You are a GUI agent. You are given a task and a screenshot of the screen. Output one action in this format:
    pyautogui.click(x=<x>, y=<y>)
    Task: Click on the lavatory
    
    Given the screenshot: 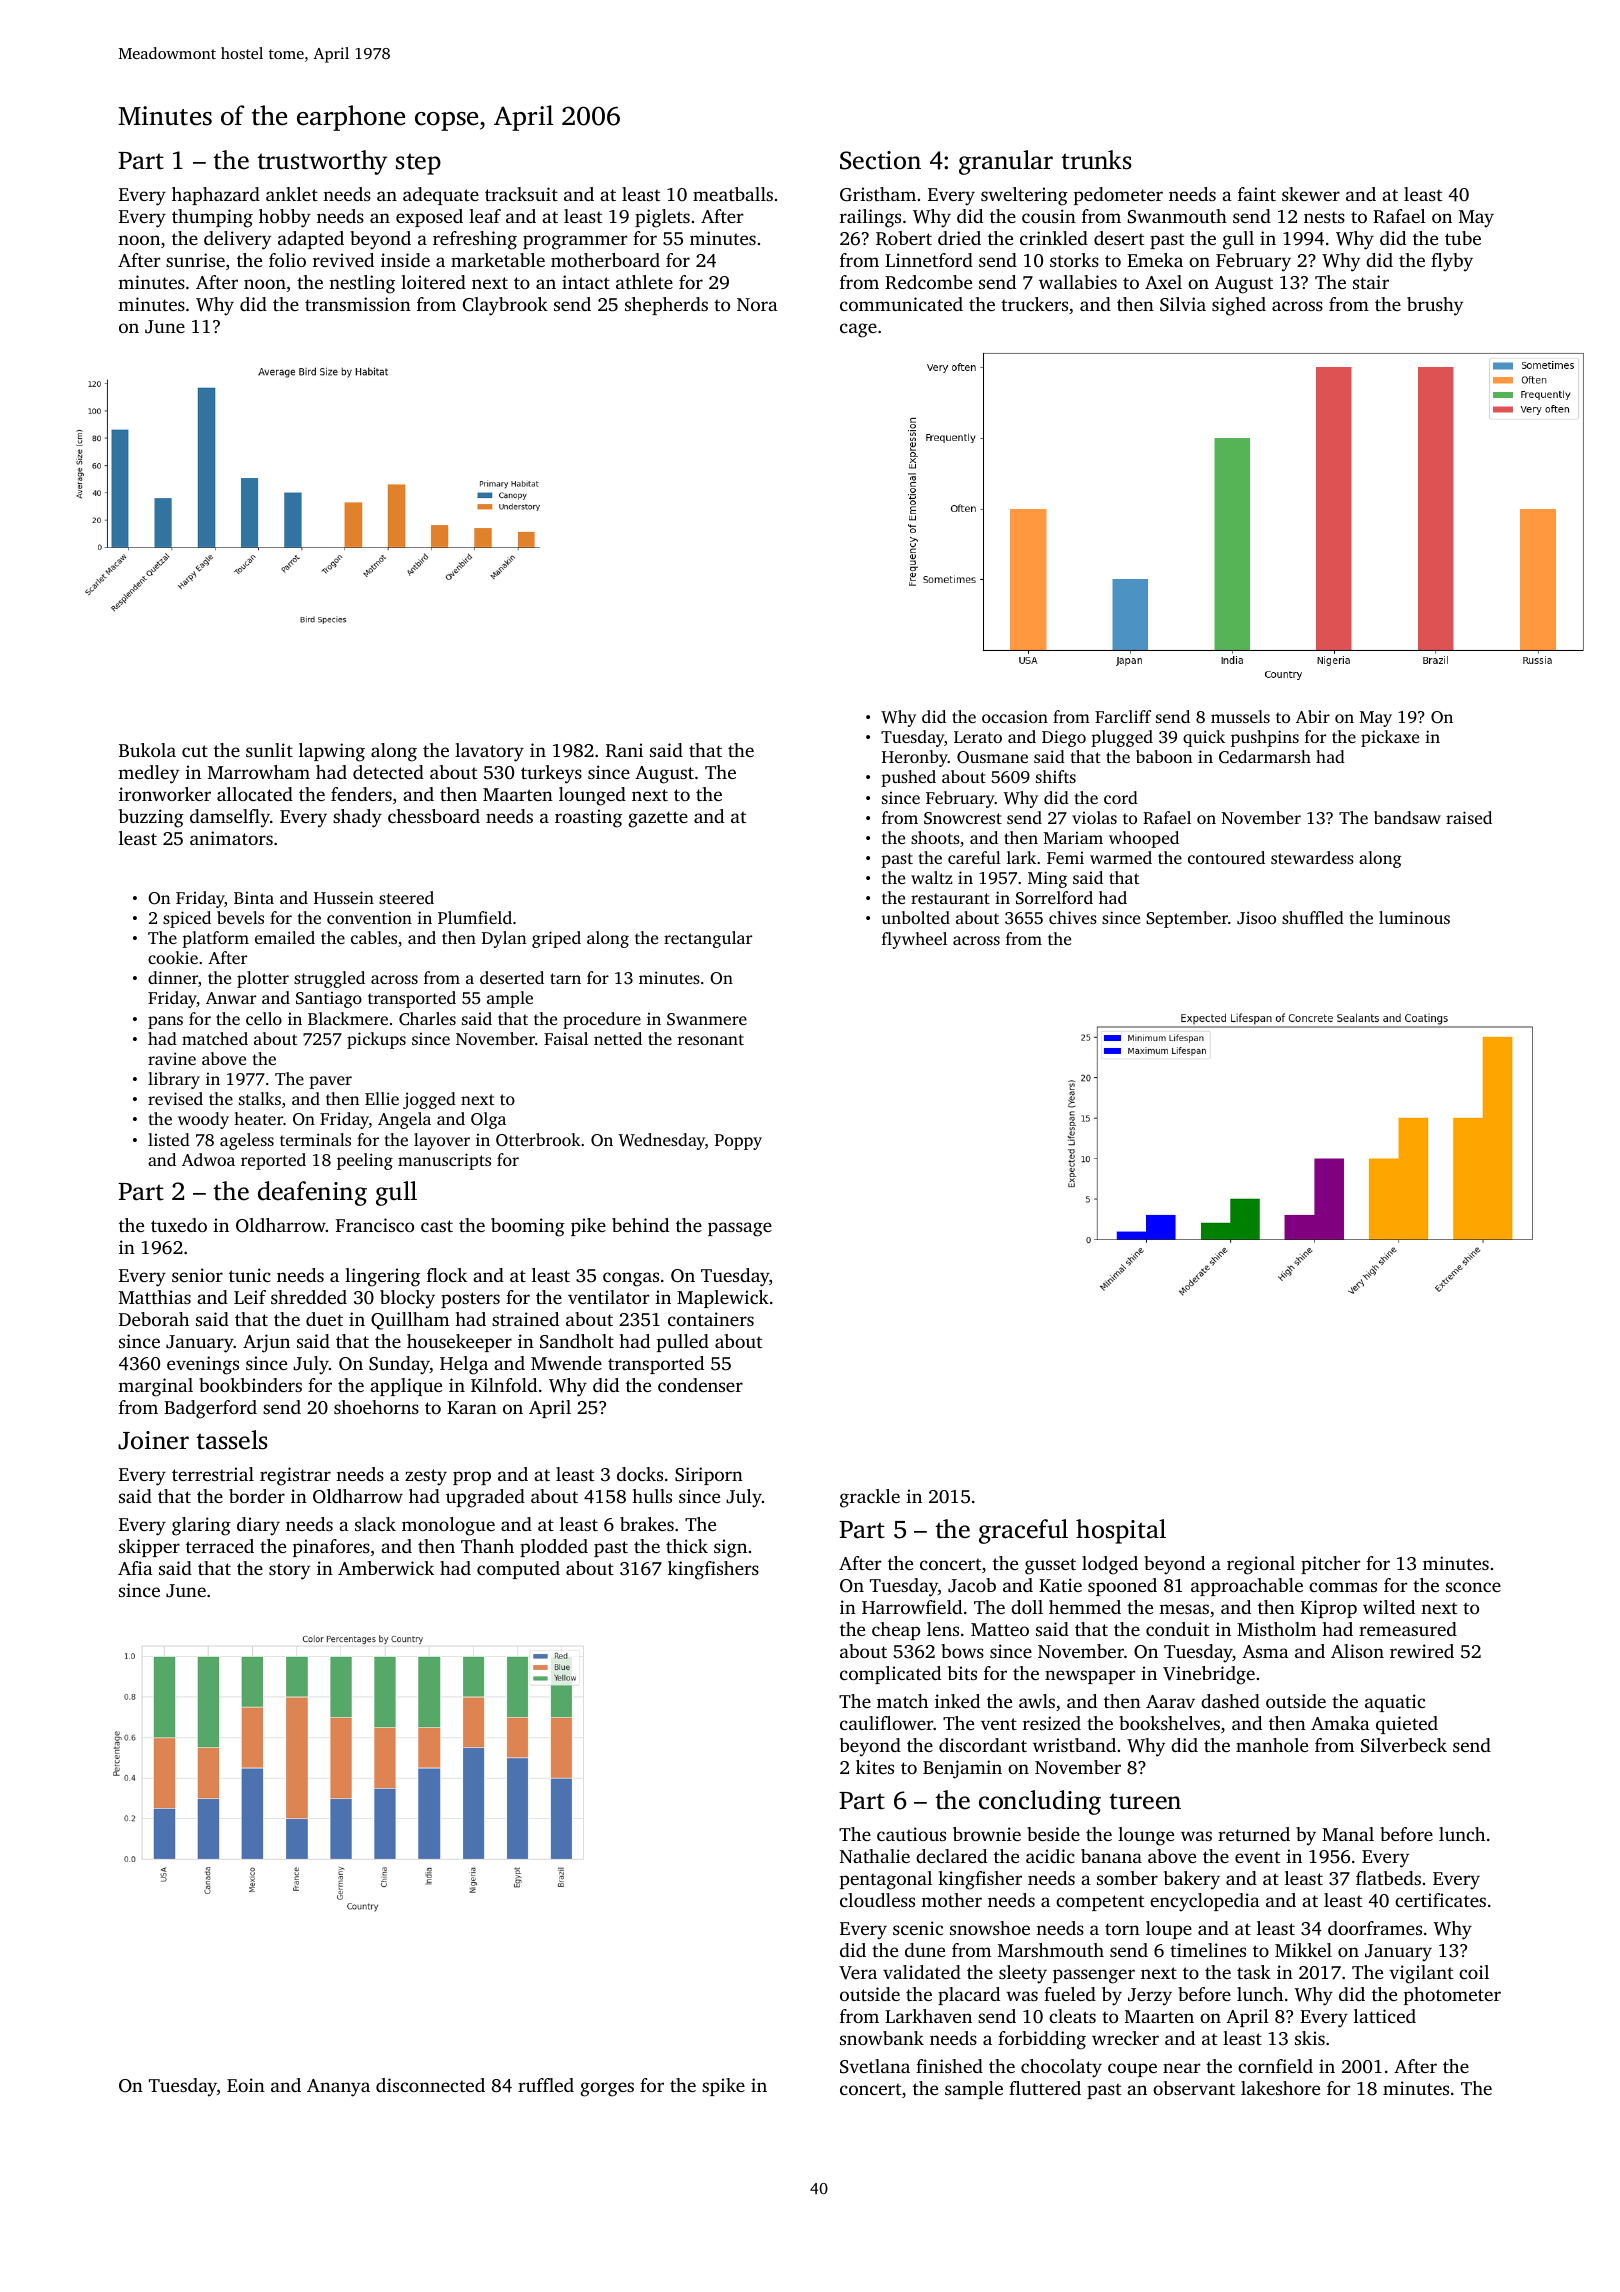 What is the action you would take?
    pyautogui.click(x=489, y=752)
